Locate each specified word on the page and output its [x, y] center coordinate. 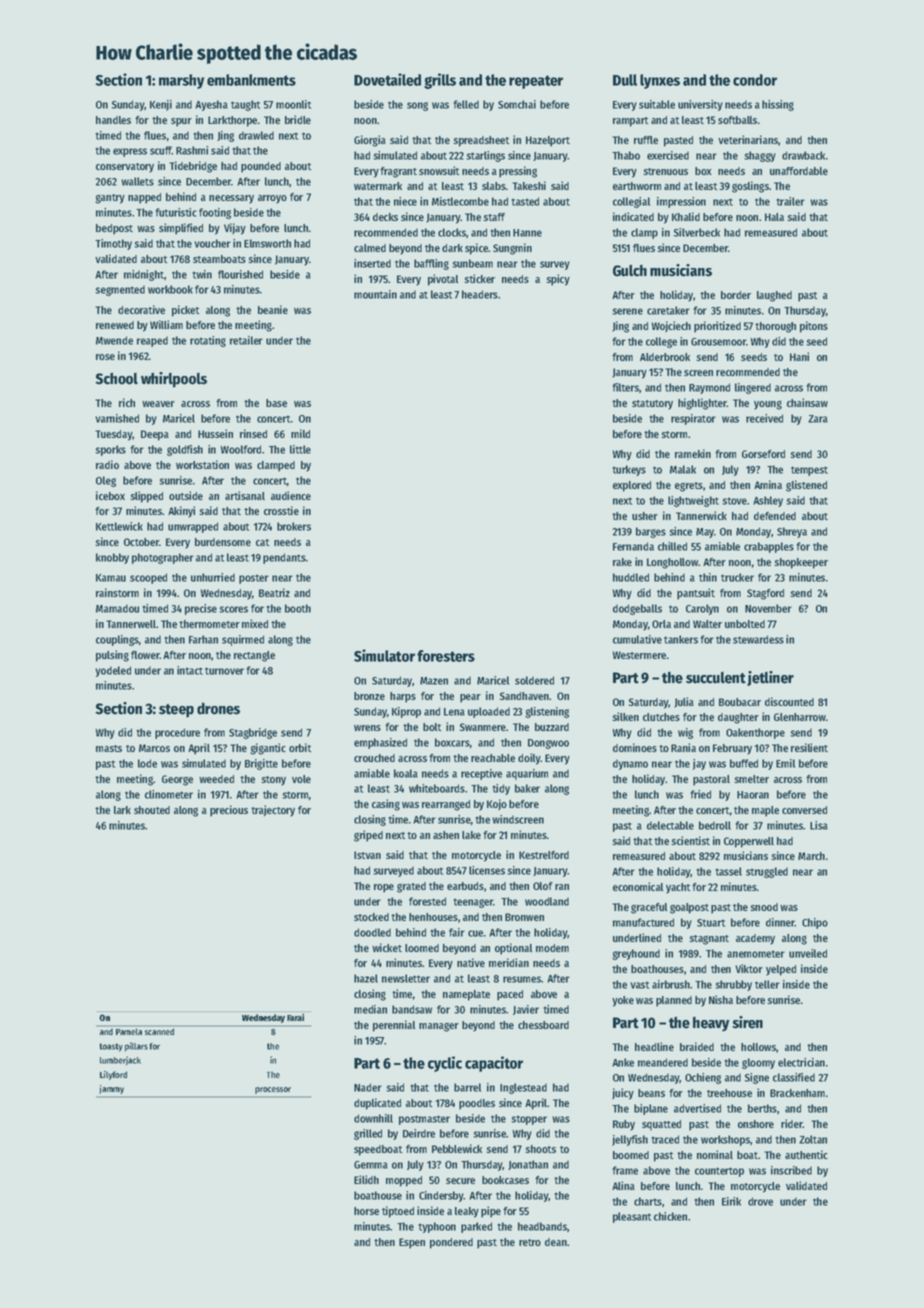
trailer [790, 201]
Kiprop [406, 712]
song [417, 106]
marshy [181, 81]
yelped [781, 970]
